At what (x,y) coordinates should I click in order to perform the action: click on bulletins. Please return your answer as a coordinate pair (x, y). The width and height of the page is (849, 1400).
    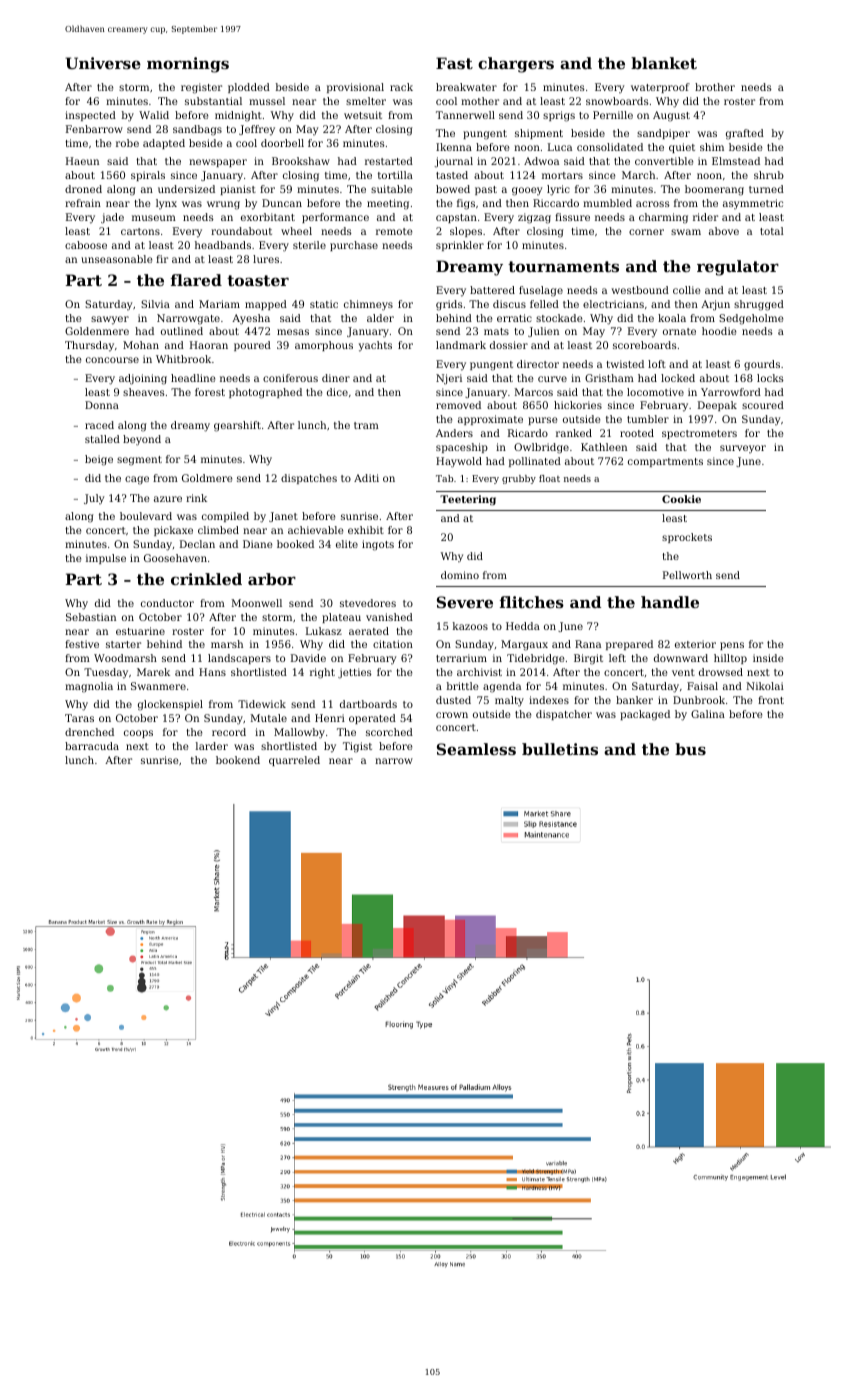
    Looking at the image, I should click on (560, 749).
